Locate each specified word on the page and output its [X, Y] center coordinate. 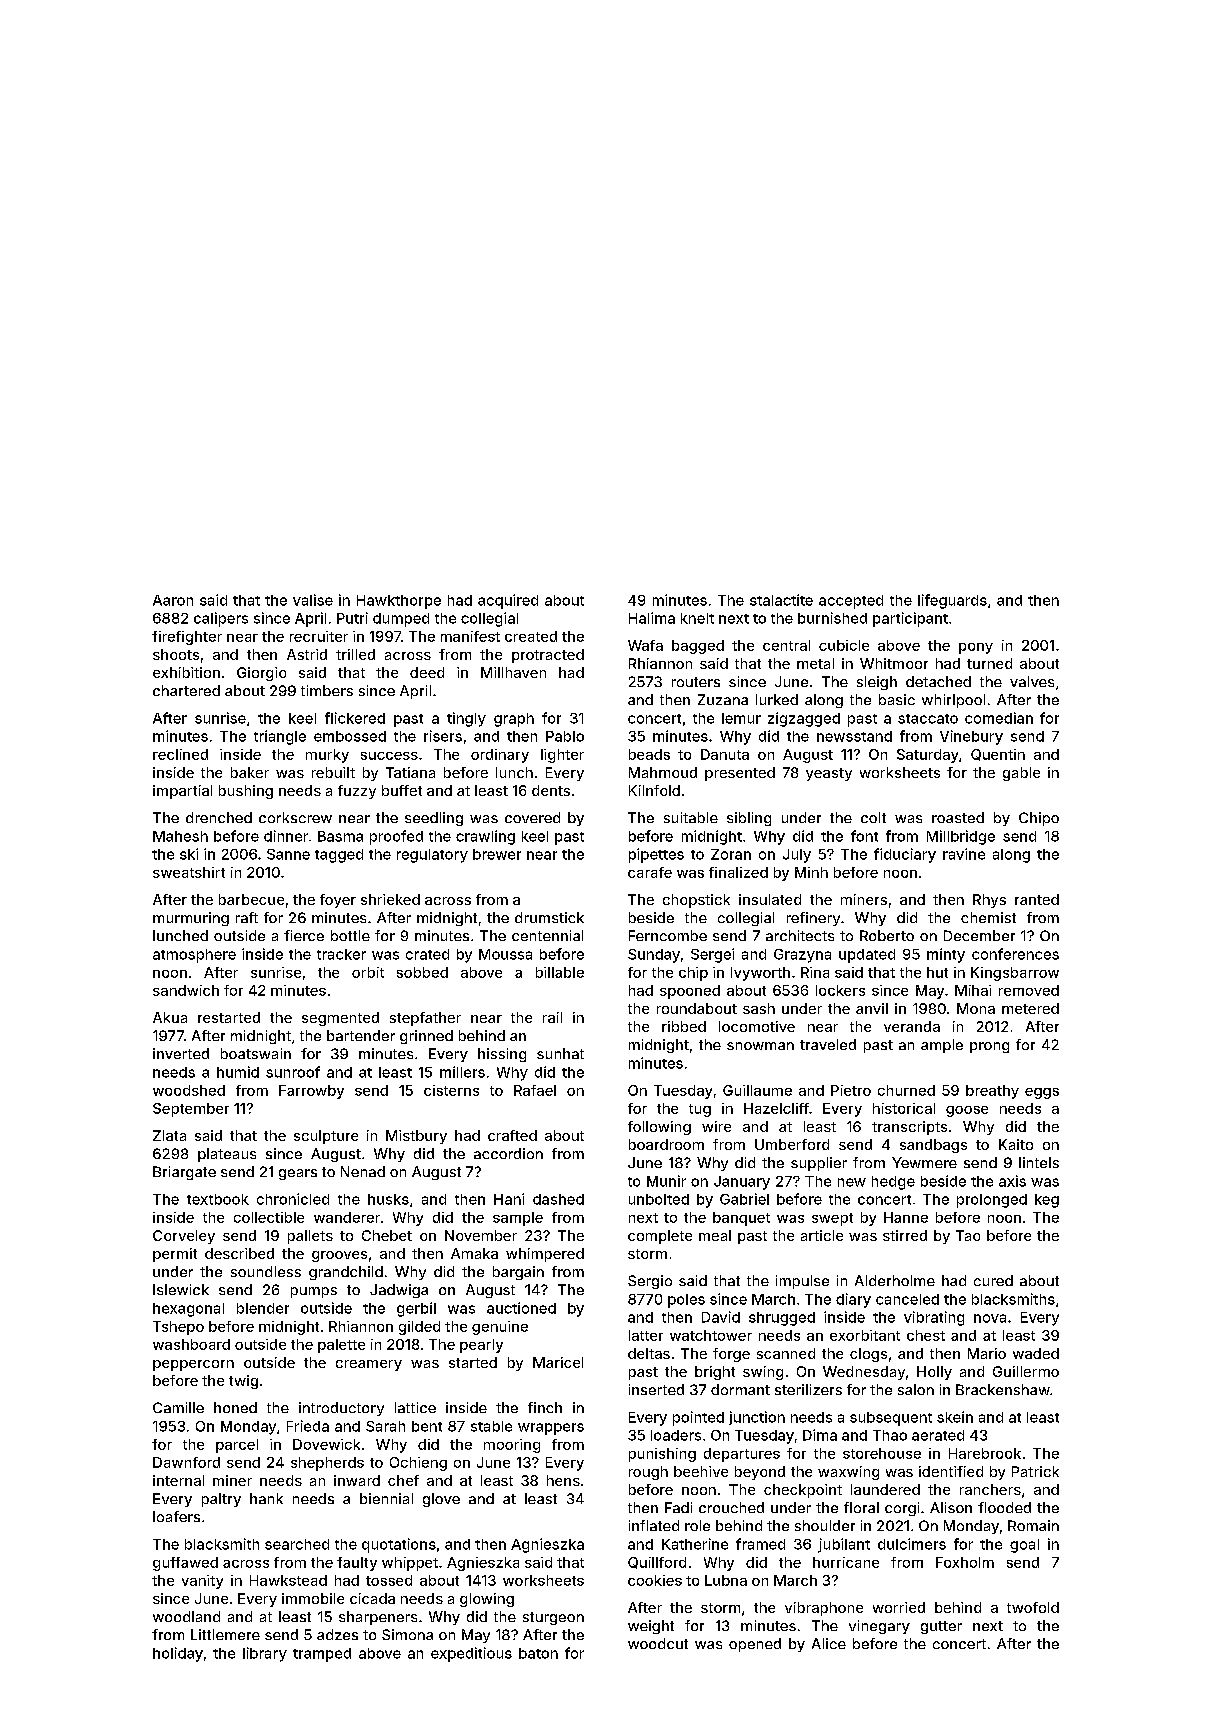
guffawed [185, 1564]
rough [648, 1473]
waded [1036, 1353]
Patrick [1035, 1471]
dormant [740, 1389]
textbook [218, 1199]
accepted [851, 602]
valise [313, 600]
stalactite [781, 600]
